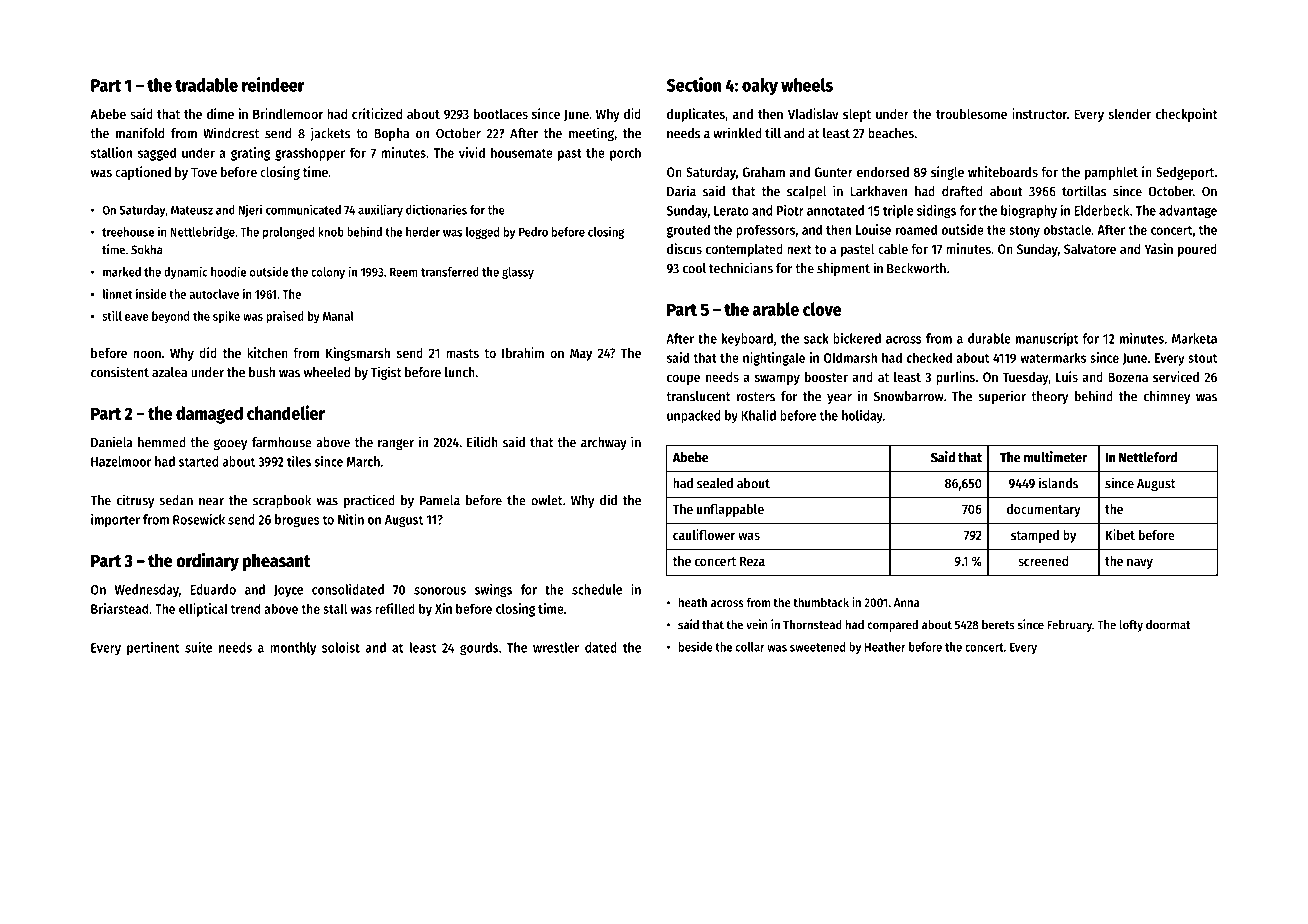  What do you see at coordinates (1090, 249) in the screenshot?
I see `Salvatore` at bounding box center [1090, 249].
